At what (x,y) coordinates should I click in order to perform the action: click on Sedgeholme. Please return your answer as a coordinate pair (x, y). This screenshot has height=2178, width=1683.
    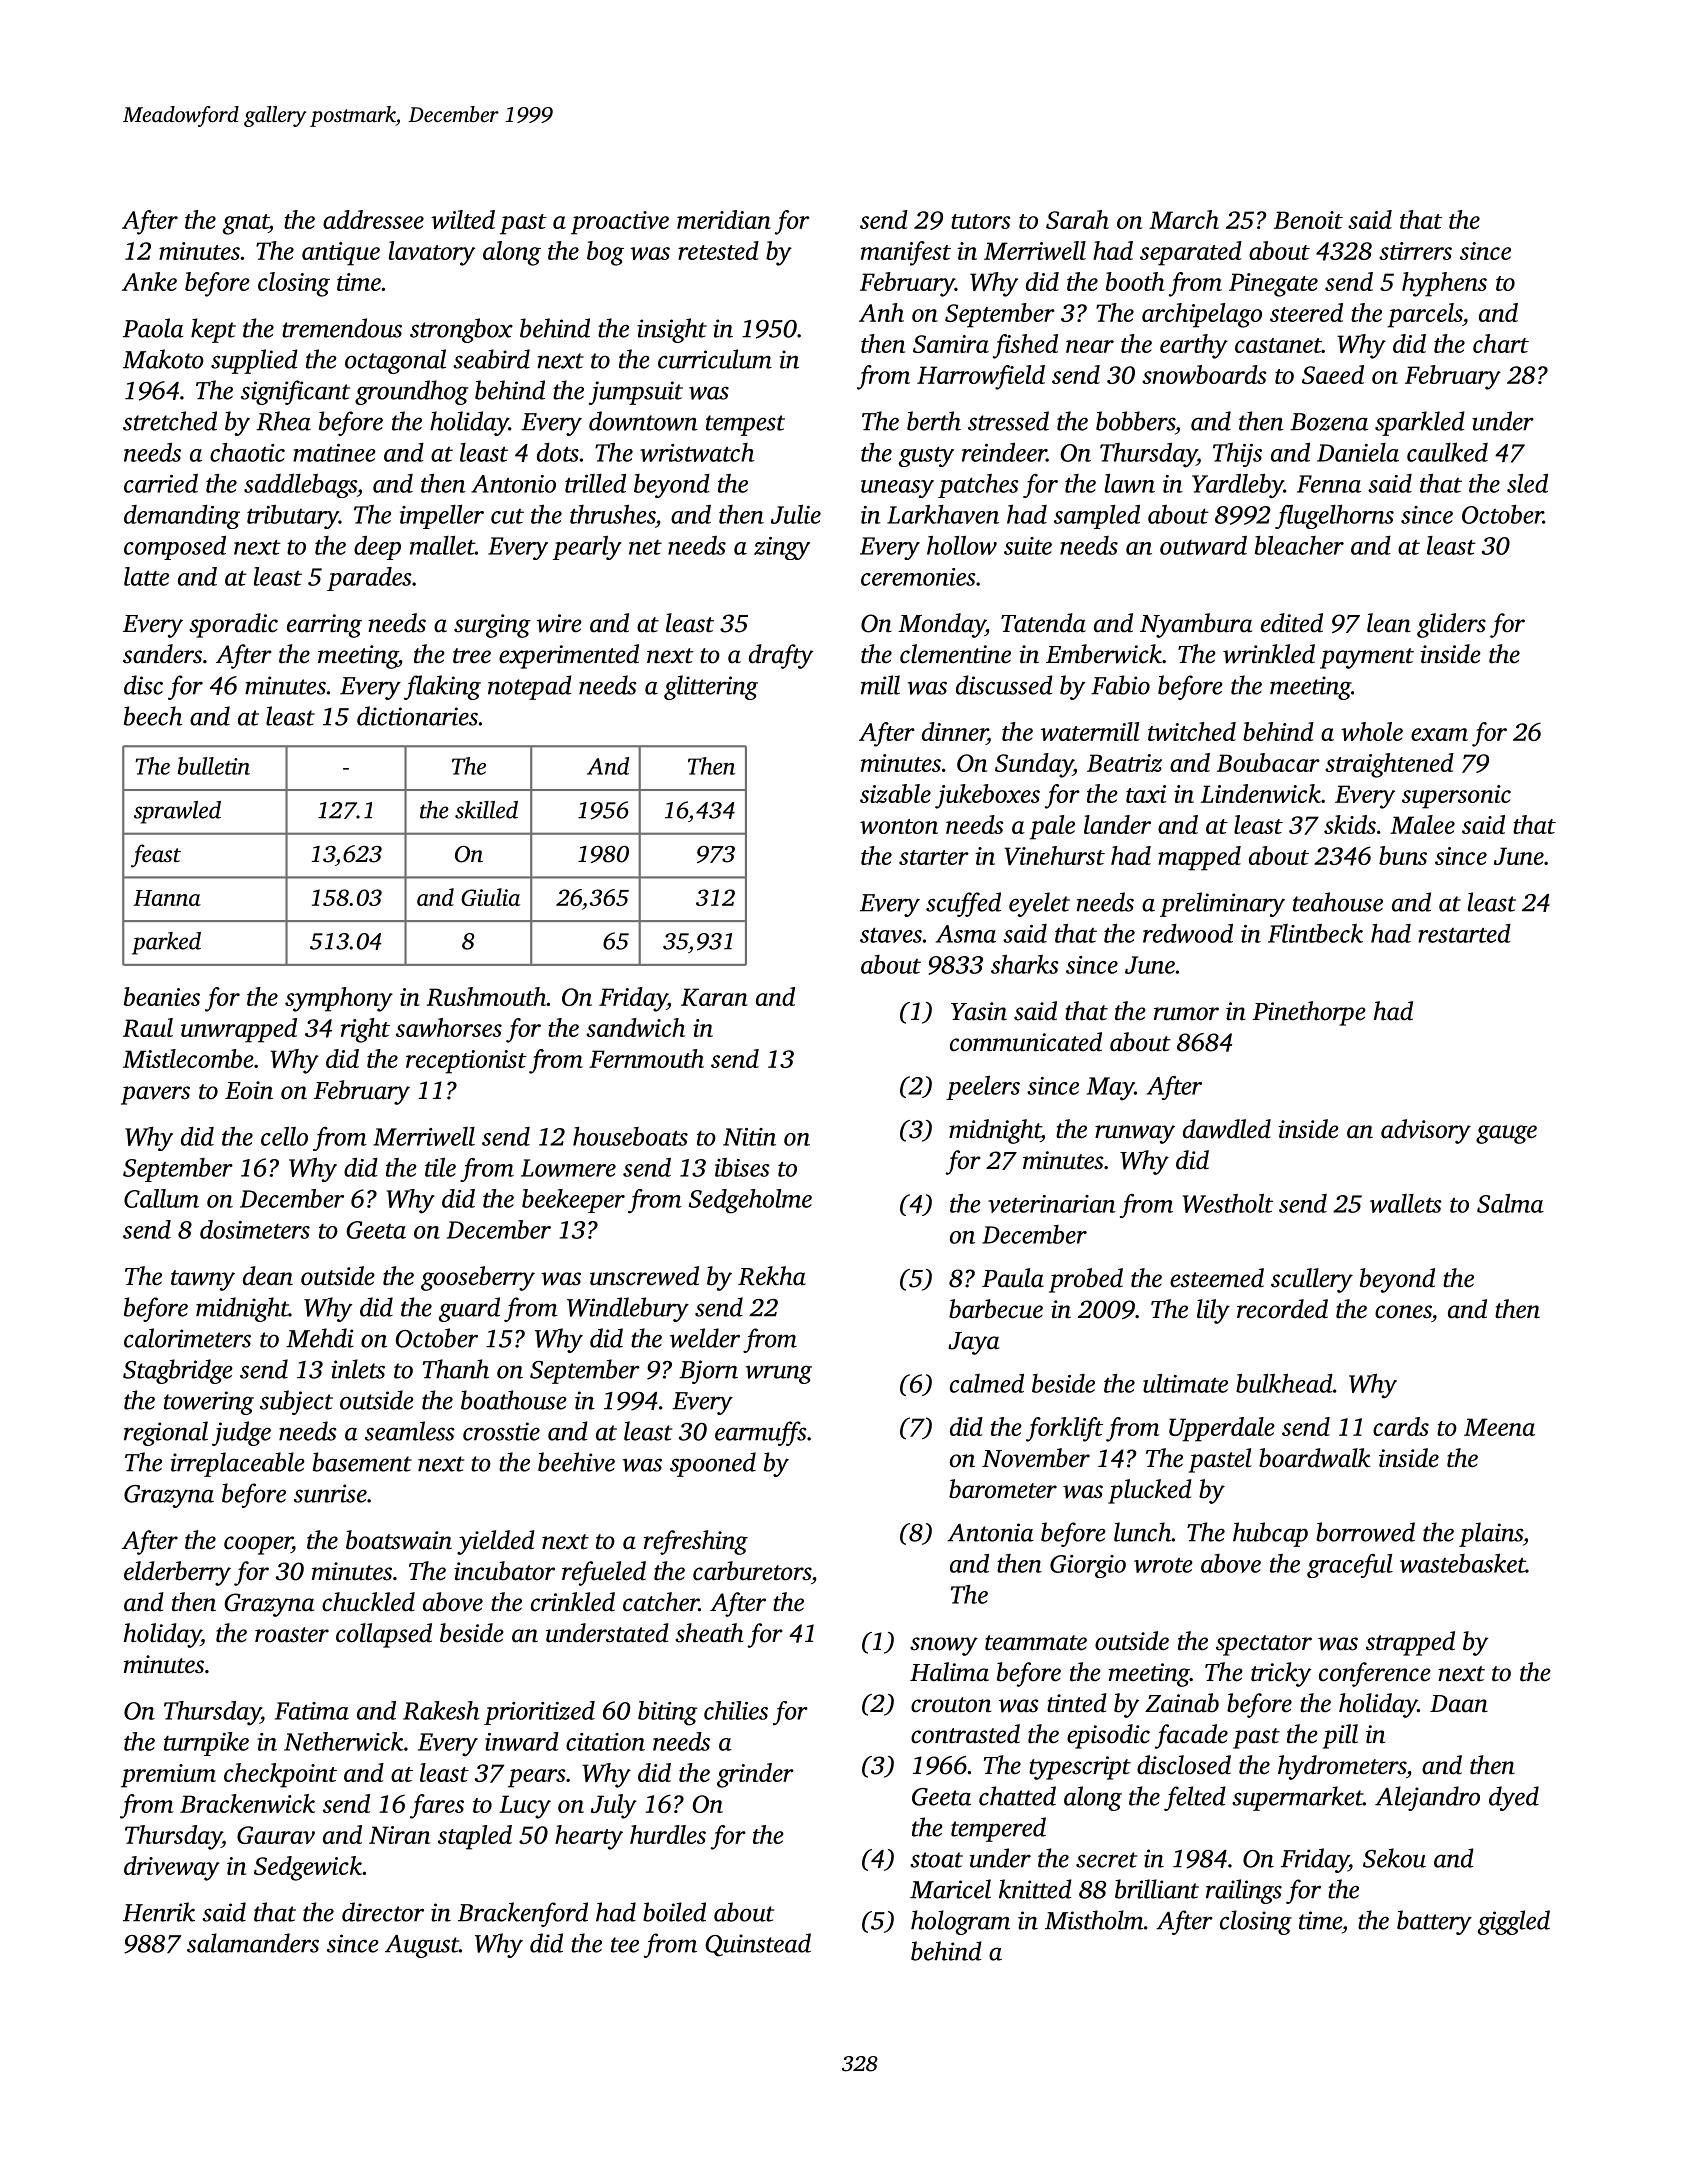
    Looking at the image, I should click on (750, 1201).
